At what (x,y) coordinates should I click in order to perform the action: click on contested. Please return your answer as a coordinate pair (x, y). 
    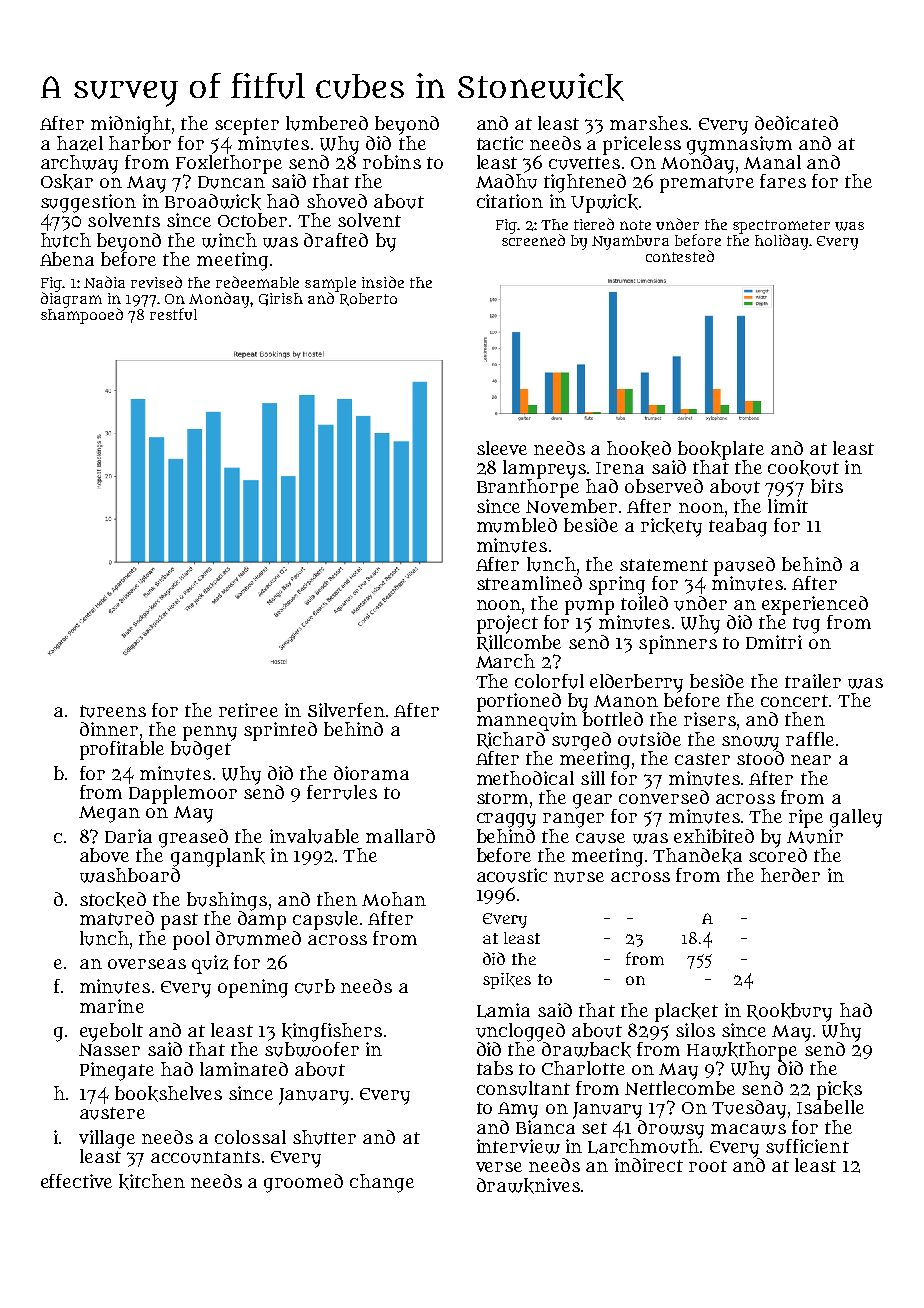
    Looking at the image, I should click on (680, 256).
